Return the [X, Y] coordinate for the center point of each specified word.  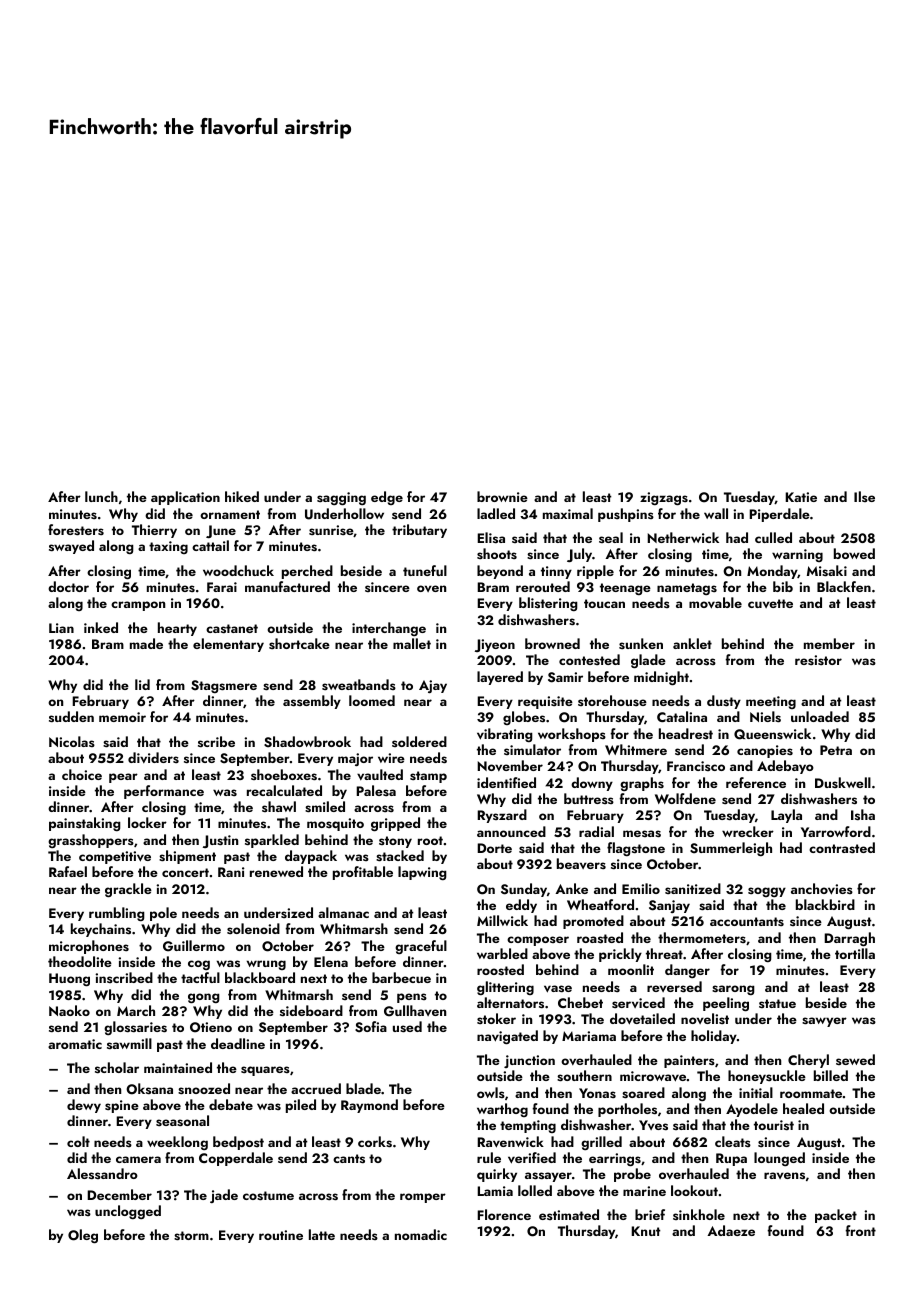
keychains [101, 930]
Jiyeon [495, 645]
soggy [767, 892]
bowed [854, 553]
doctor [68, 586]
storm [191, 1236]
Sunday [524, 890]
